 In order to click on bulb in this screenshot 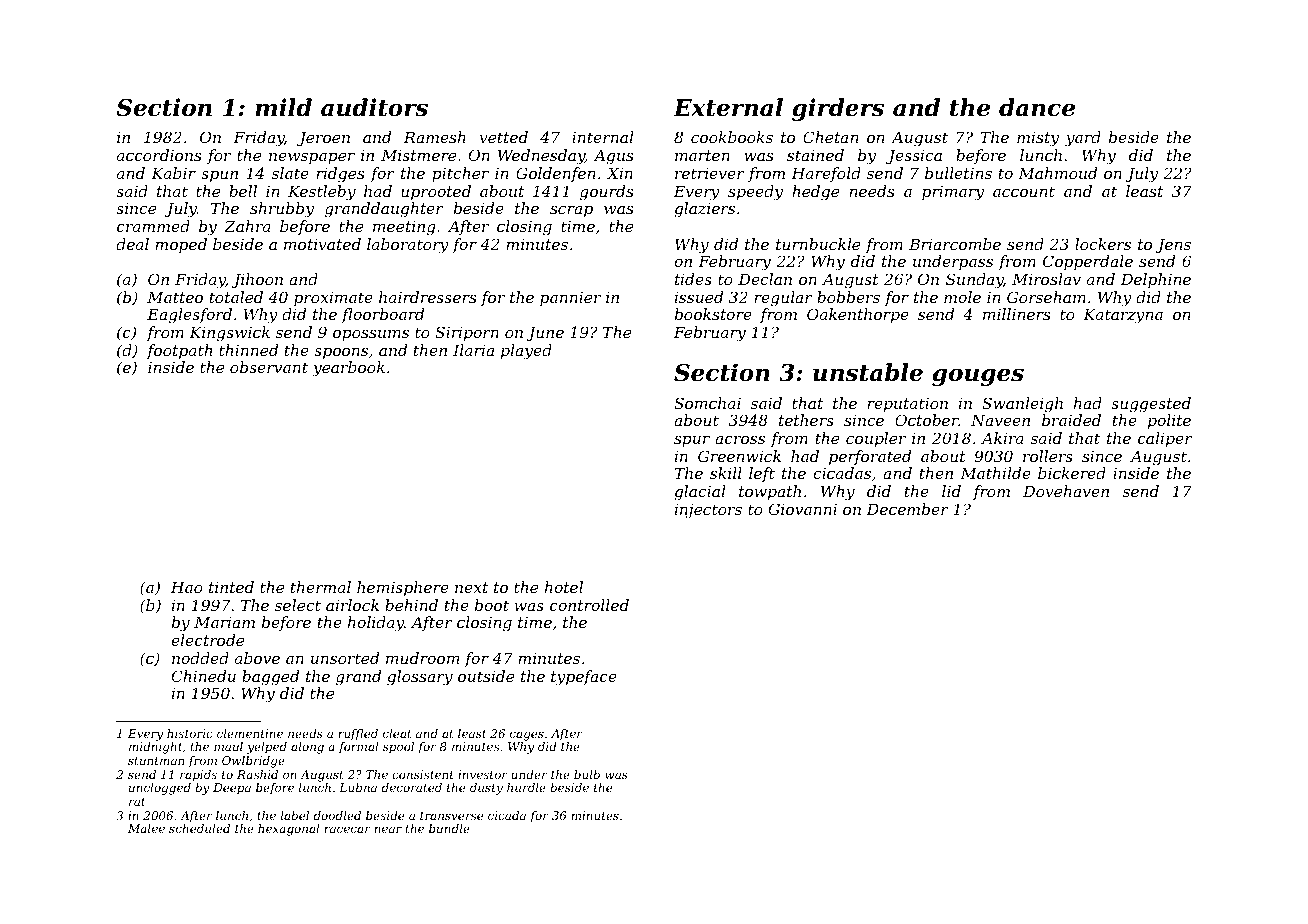, I will do `click(587, 774)`.
